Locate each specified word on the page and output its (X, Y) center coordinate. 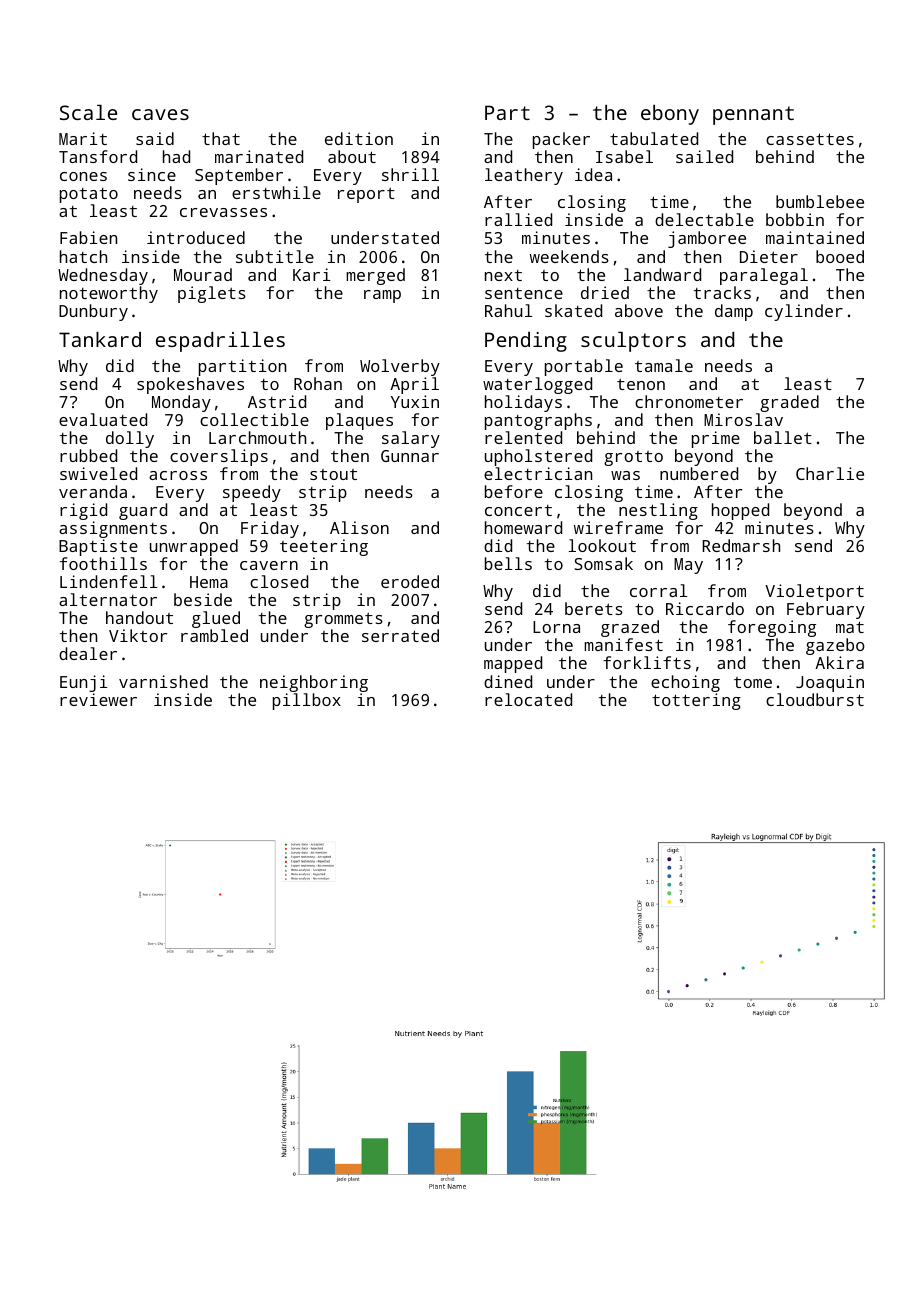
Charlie (830, 473)
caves (160, 114)
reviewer (98, 699)
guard (143, 511)
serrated (400, 635)
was (625, 475)
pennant (753, 115)
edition (359, 138)
